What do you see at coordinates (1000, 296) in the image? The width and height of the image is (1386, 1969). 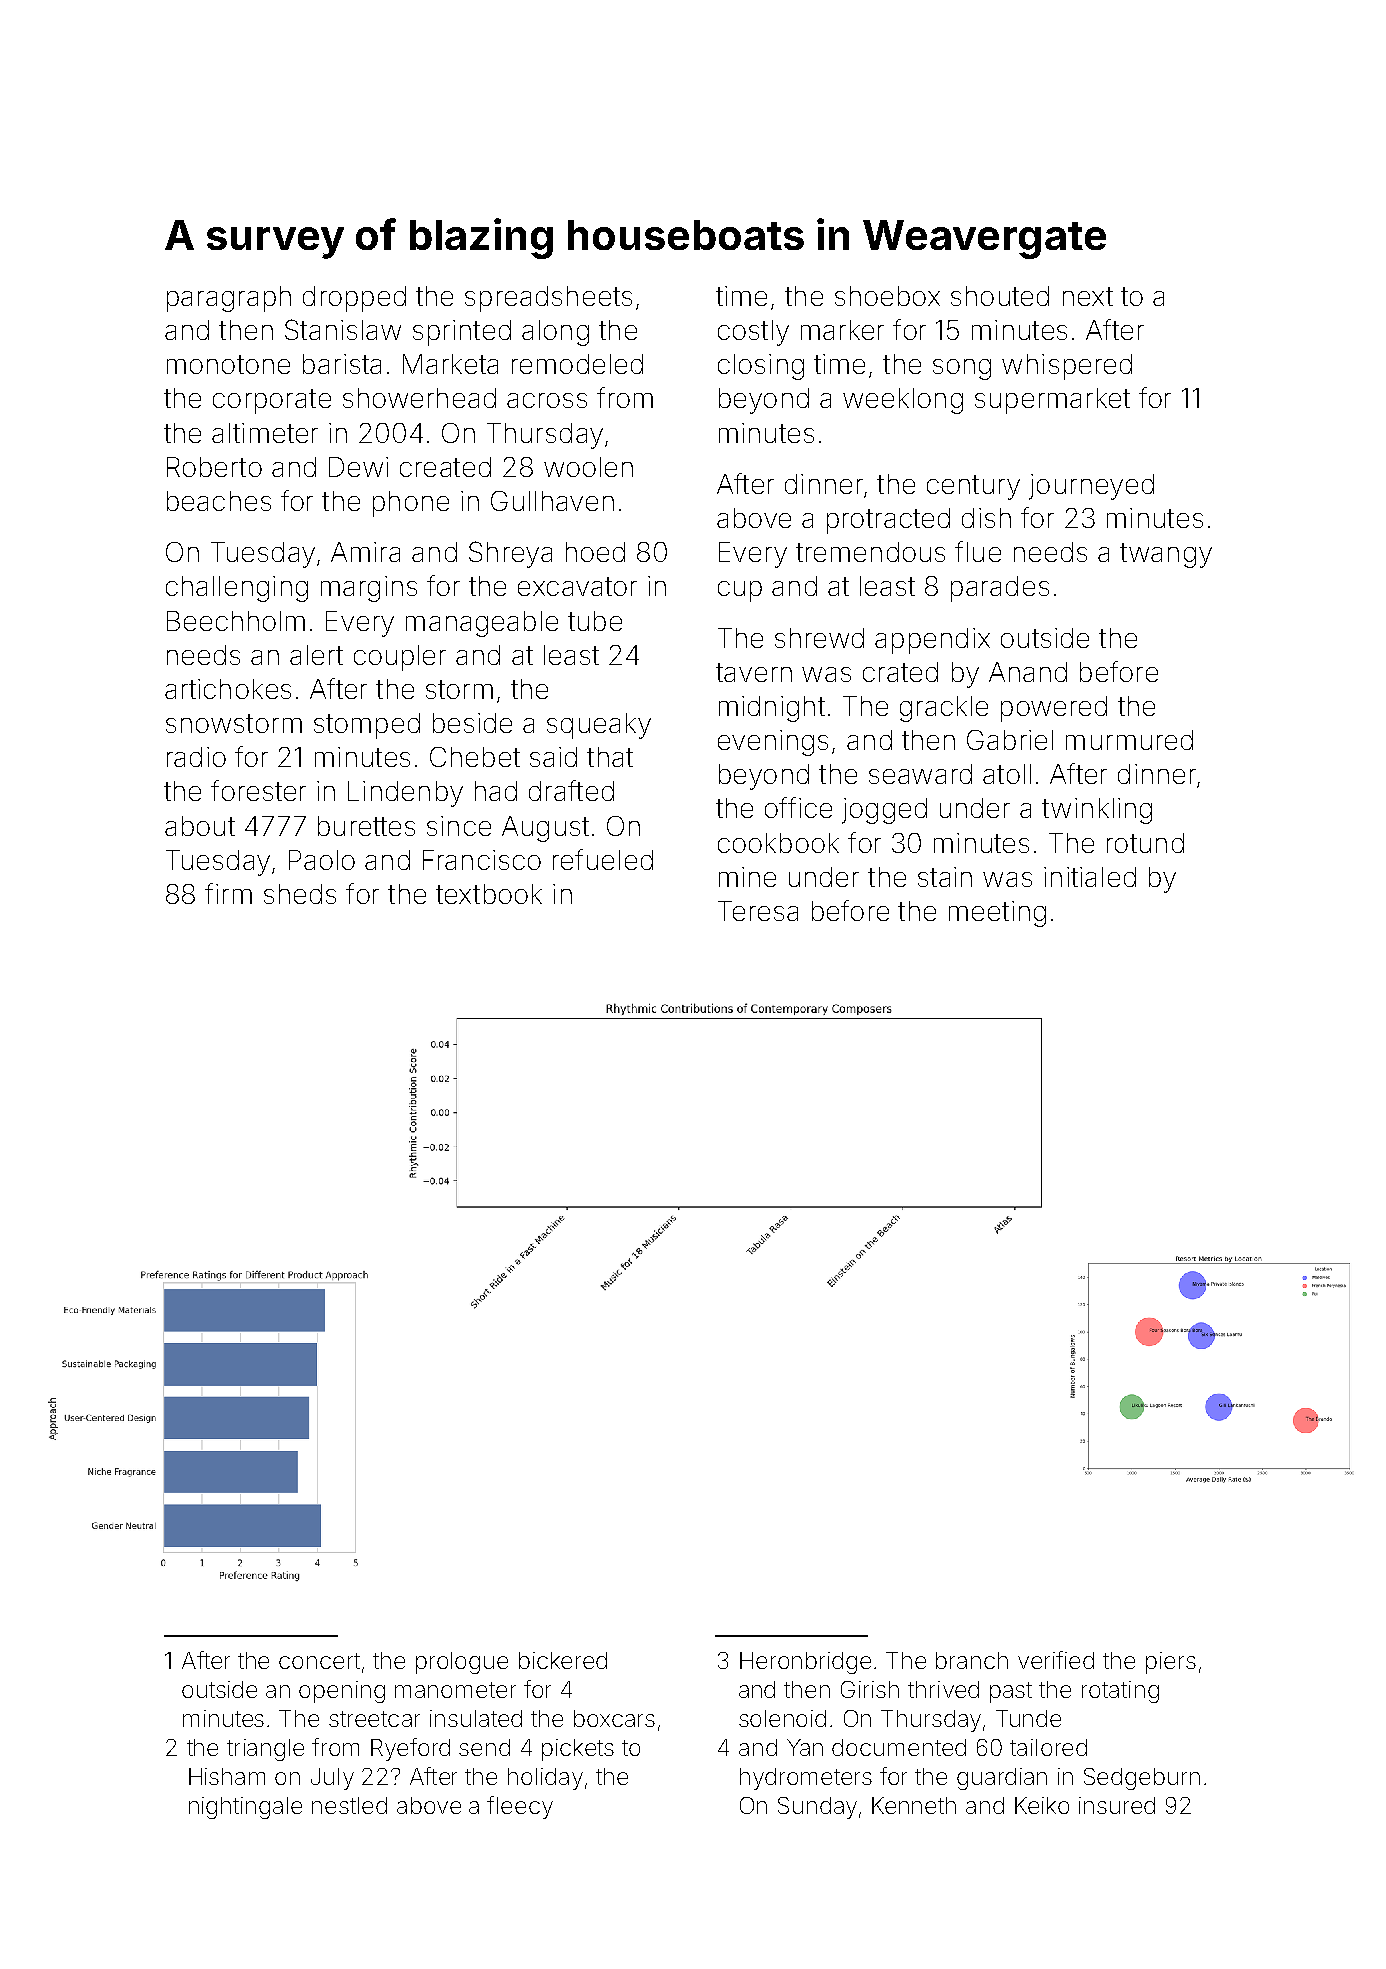 I see `shouted` at bounding box center [1000, 296].
